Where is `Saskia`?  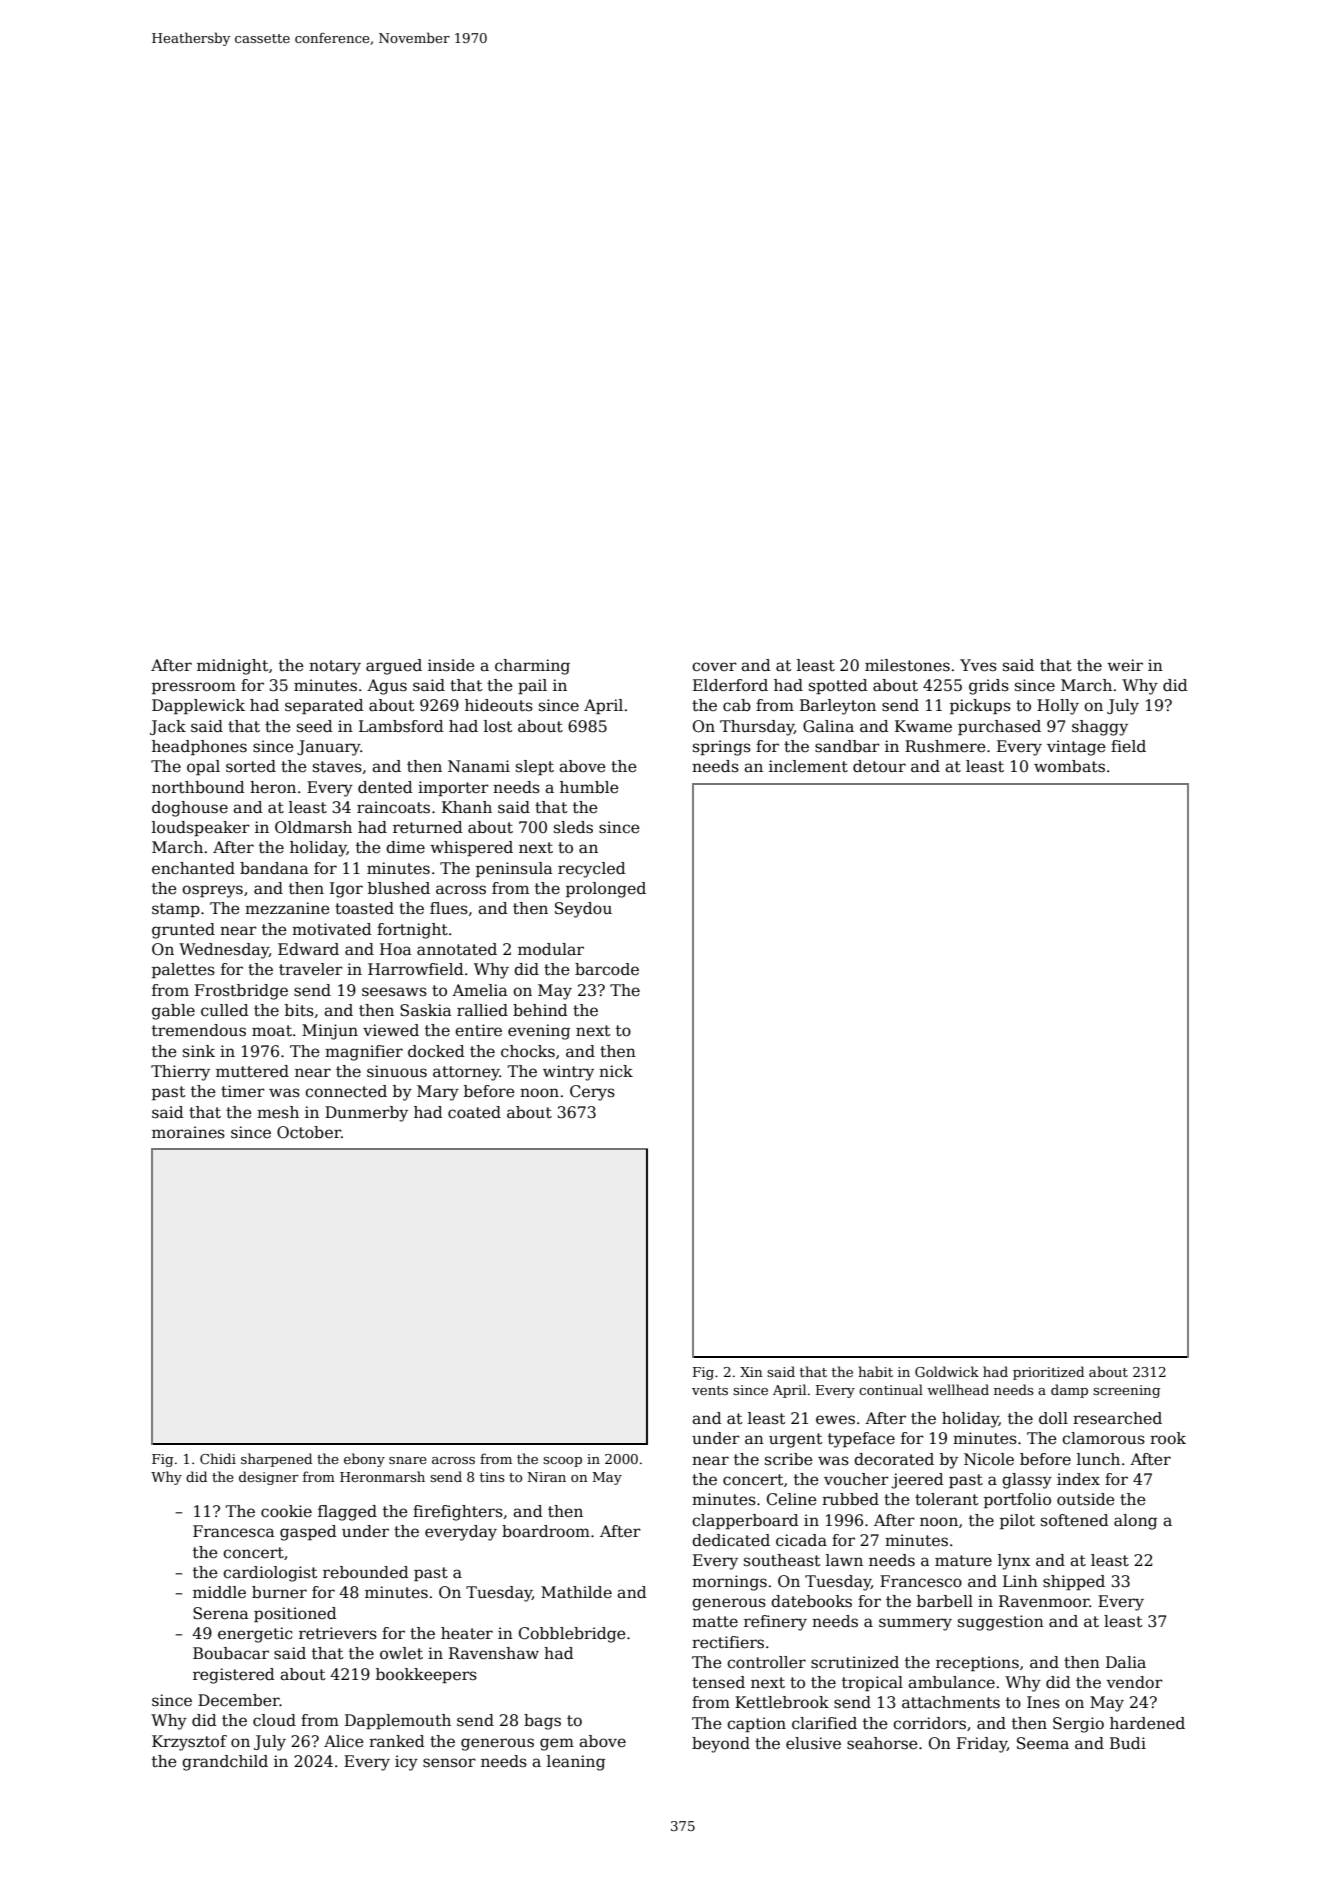 Saskia is located at coordinates (426, 1010).
